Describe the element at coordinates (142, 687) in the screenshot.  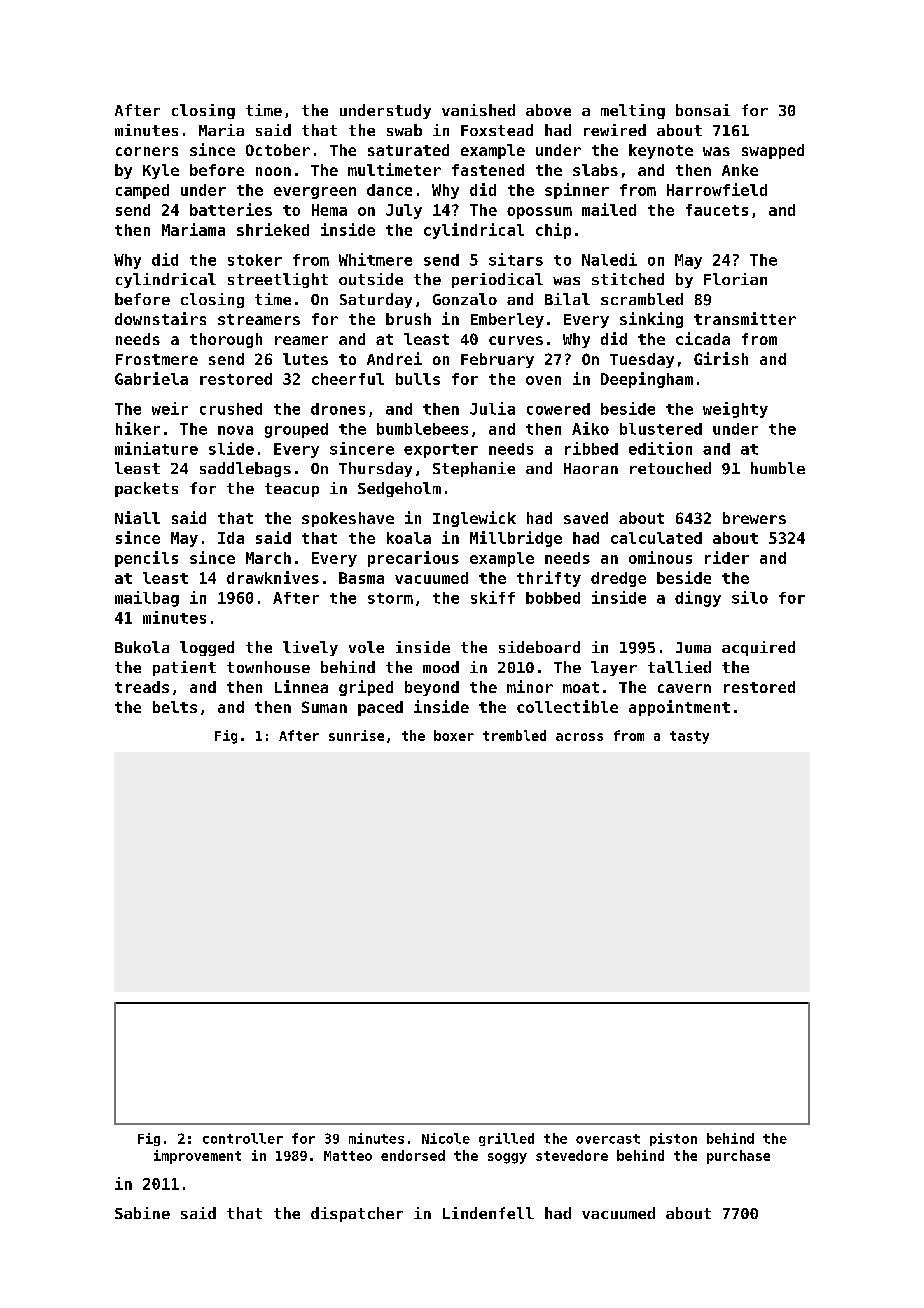
I see `treads` at that location.
